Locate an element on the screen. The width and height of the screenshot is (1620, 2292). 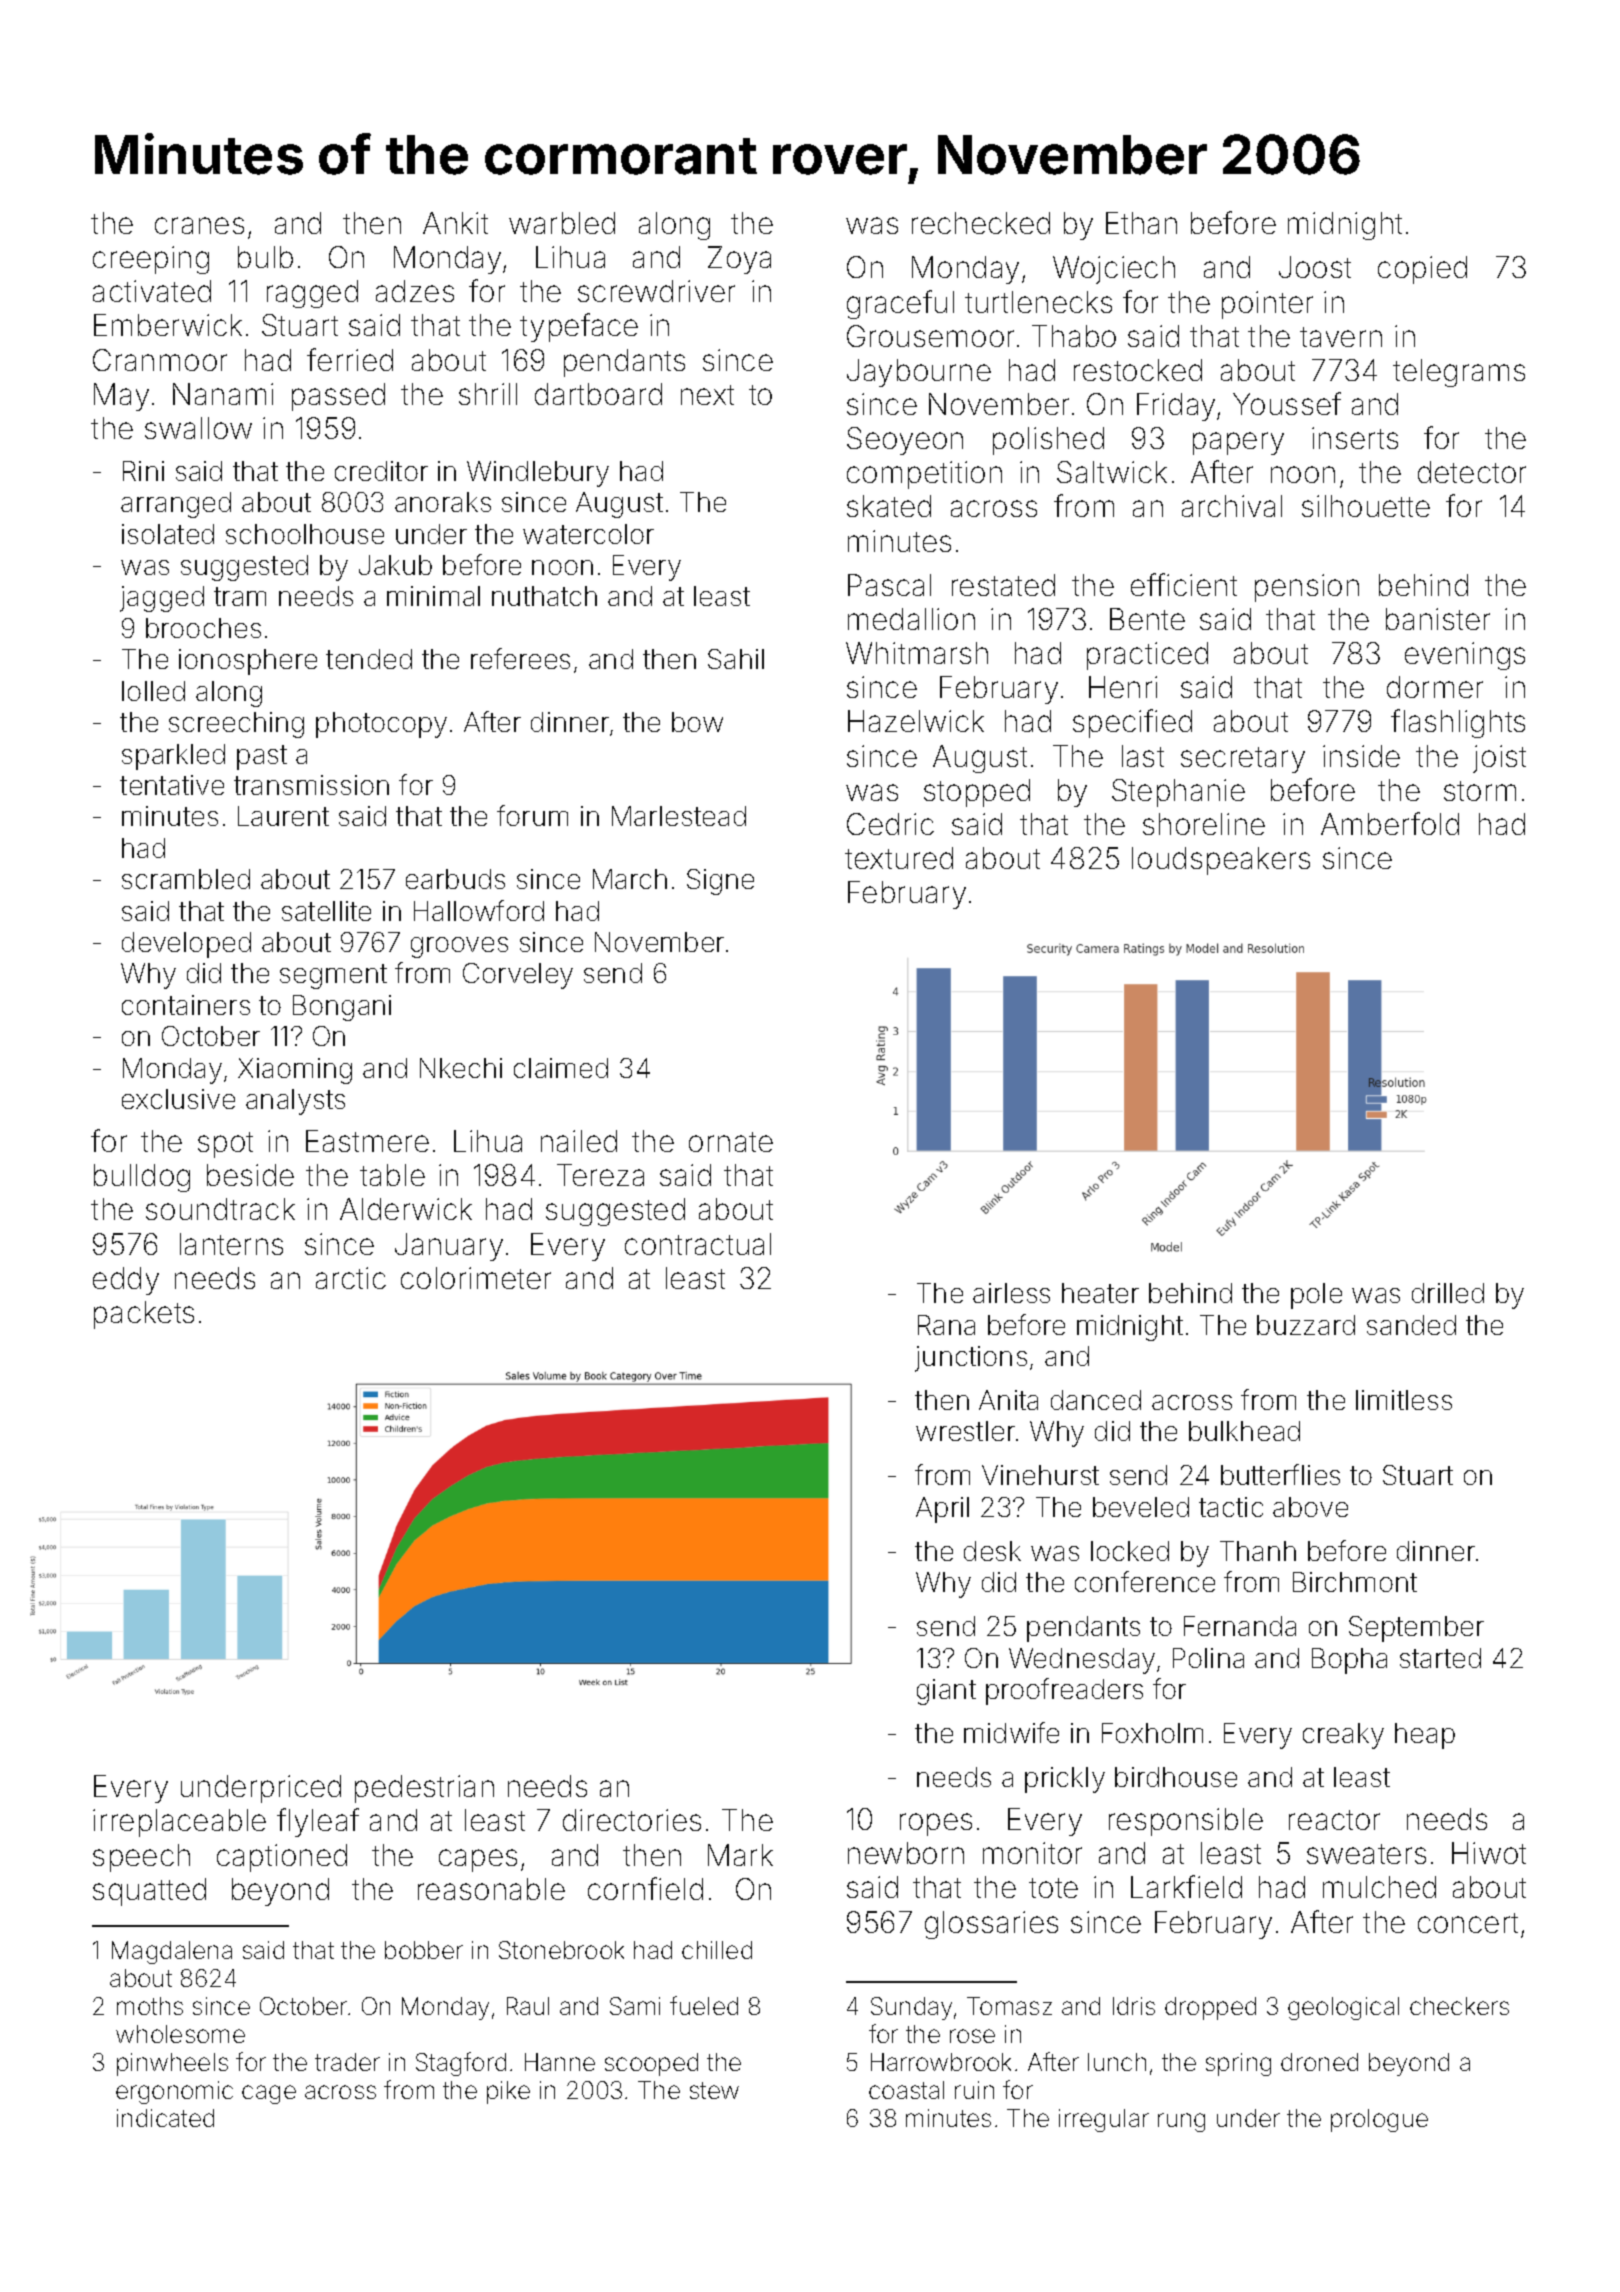
indicated is located at coordinates (165, 2118).
